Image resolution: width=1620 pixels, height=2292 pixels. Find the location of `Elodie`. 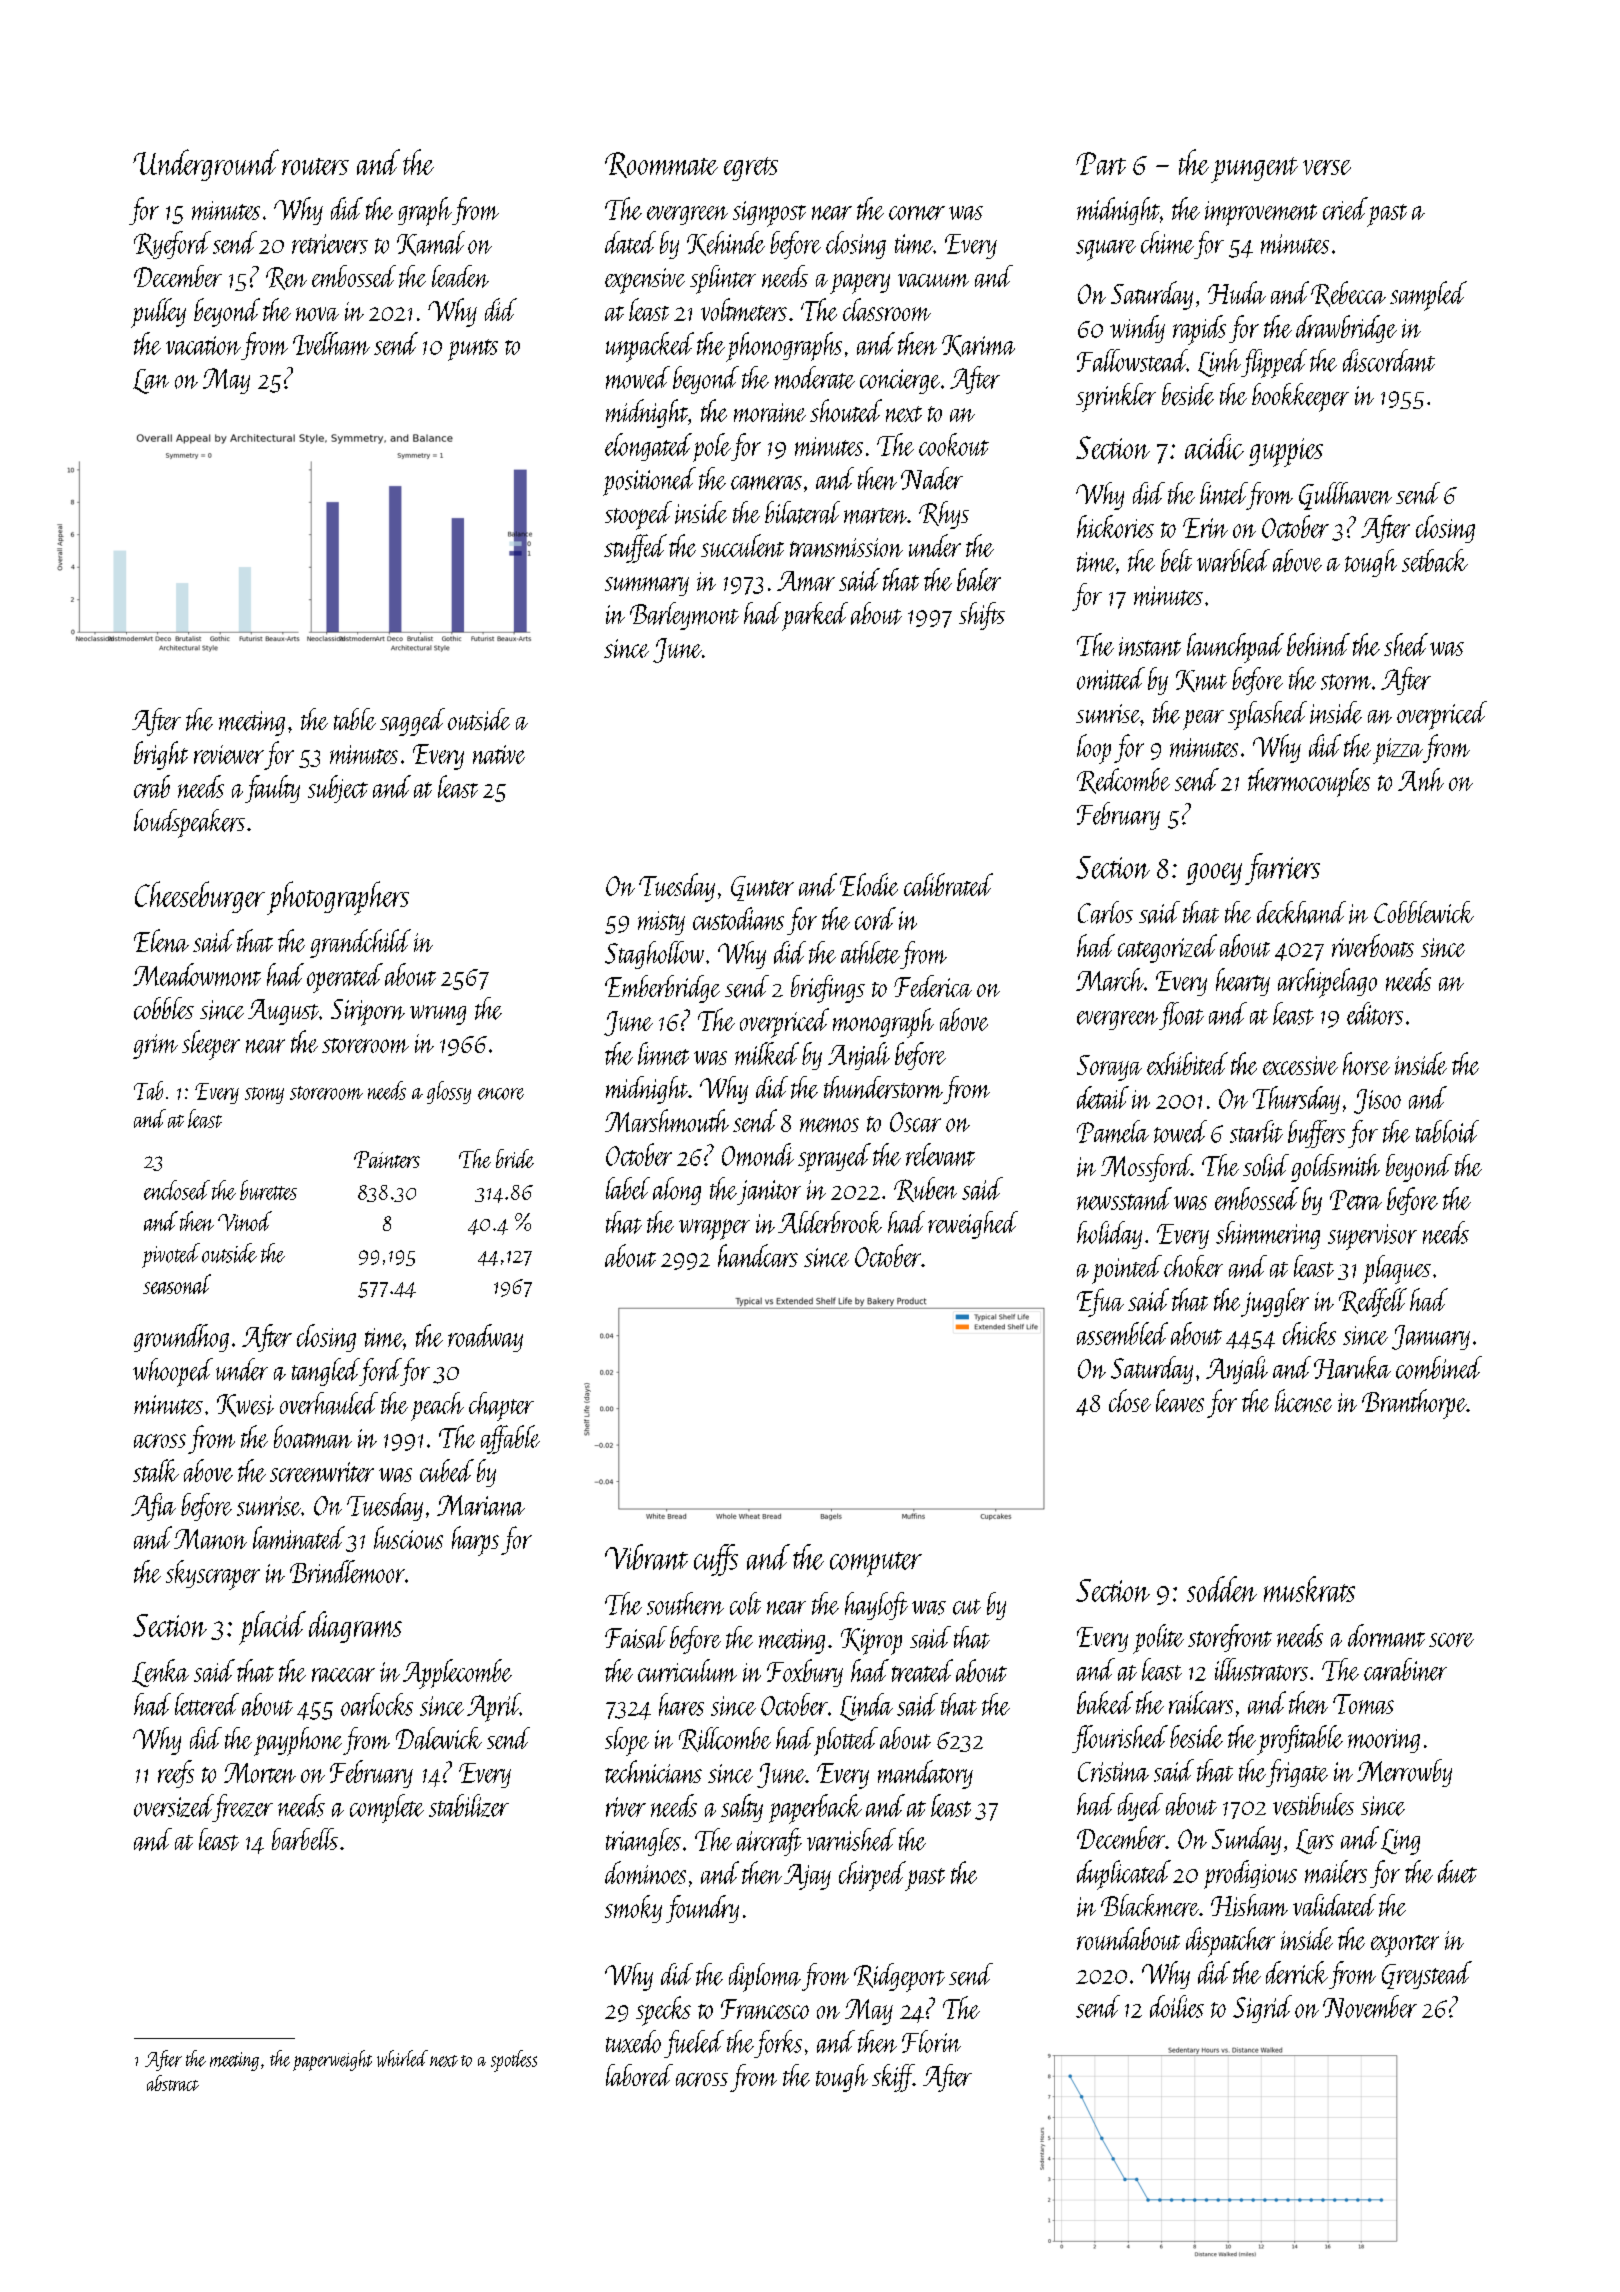

Elodie is located at coordinates (869, 884).
